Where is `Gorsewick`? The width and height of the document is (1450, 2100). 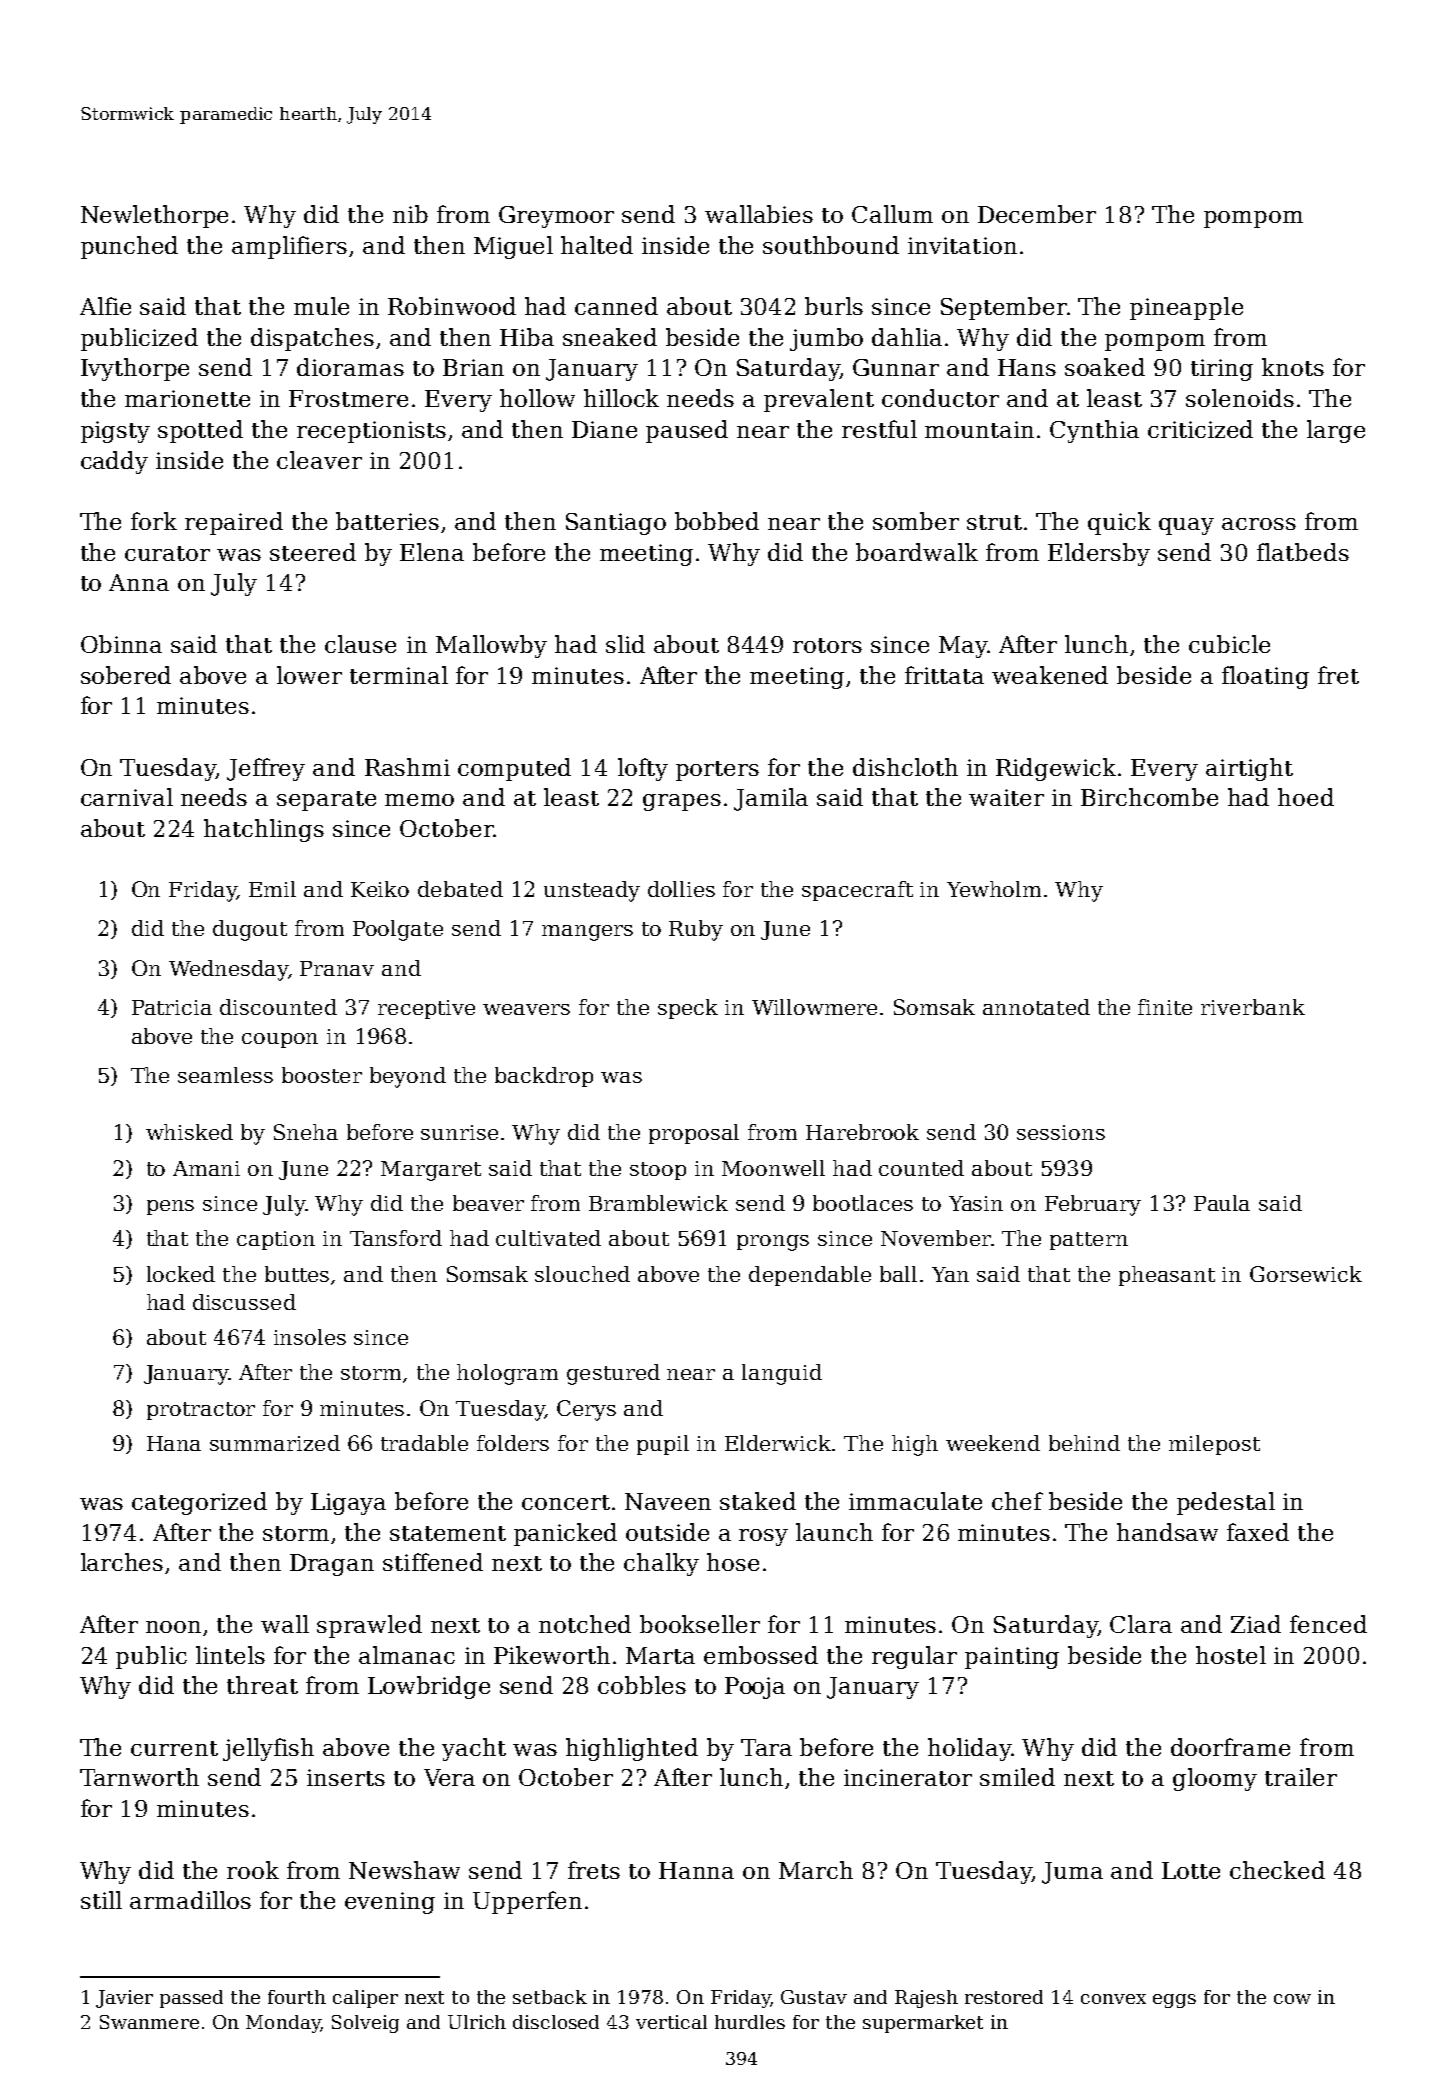
Gorsewick is located at coordinates (1306, 1274).
